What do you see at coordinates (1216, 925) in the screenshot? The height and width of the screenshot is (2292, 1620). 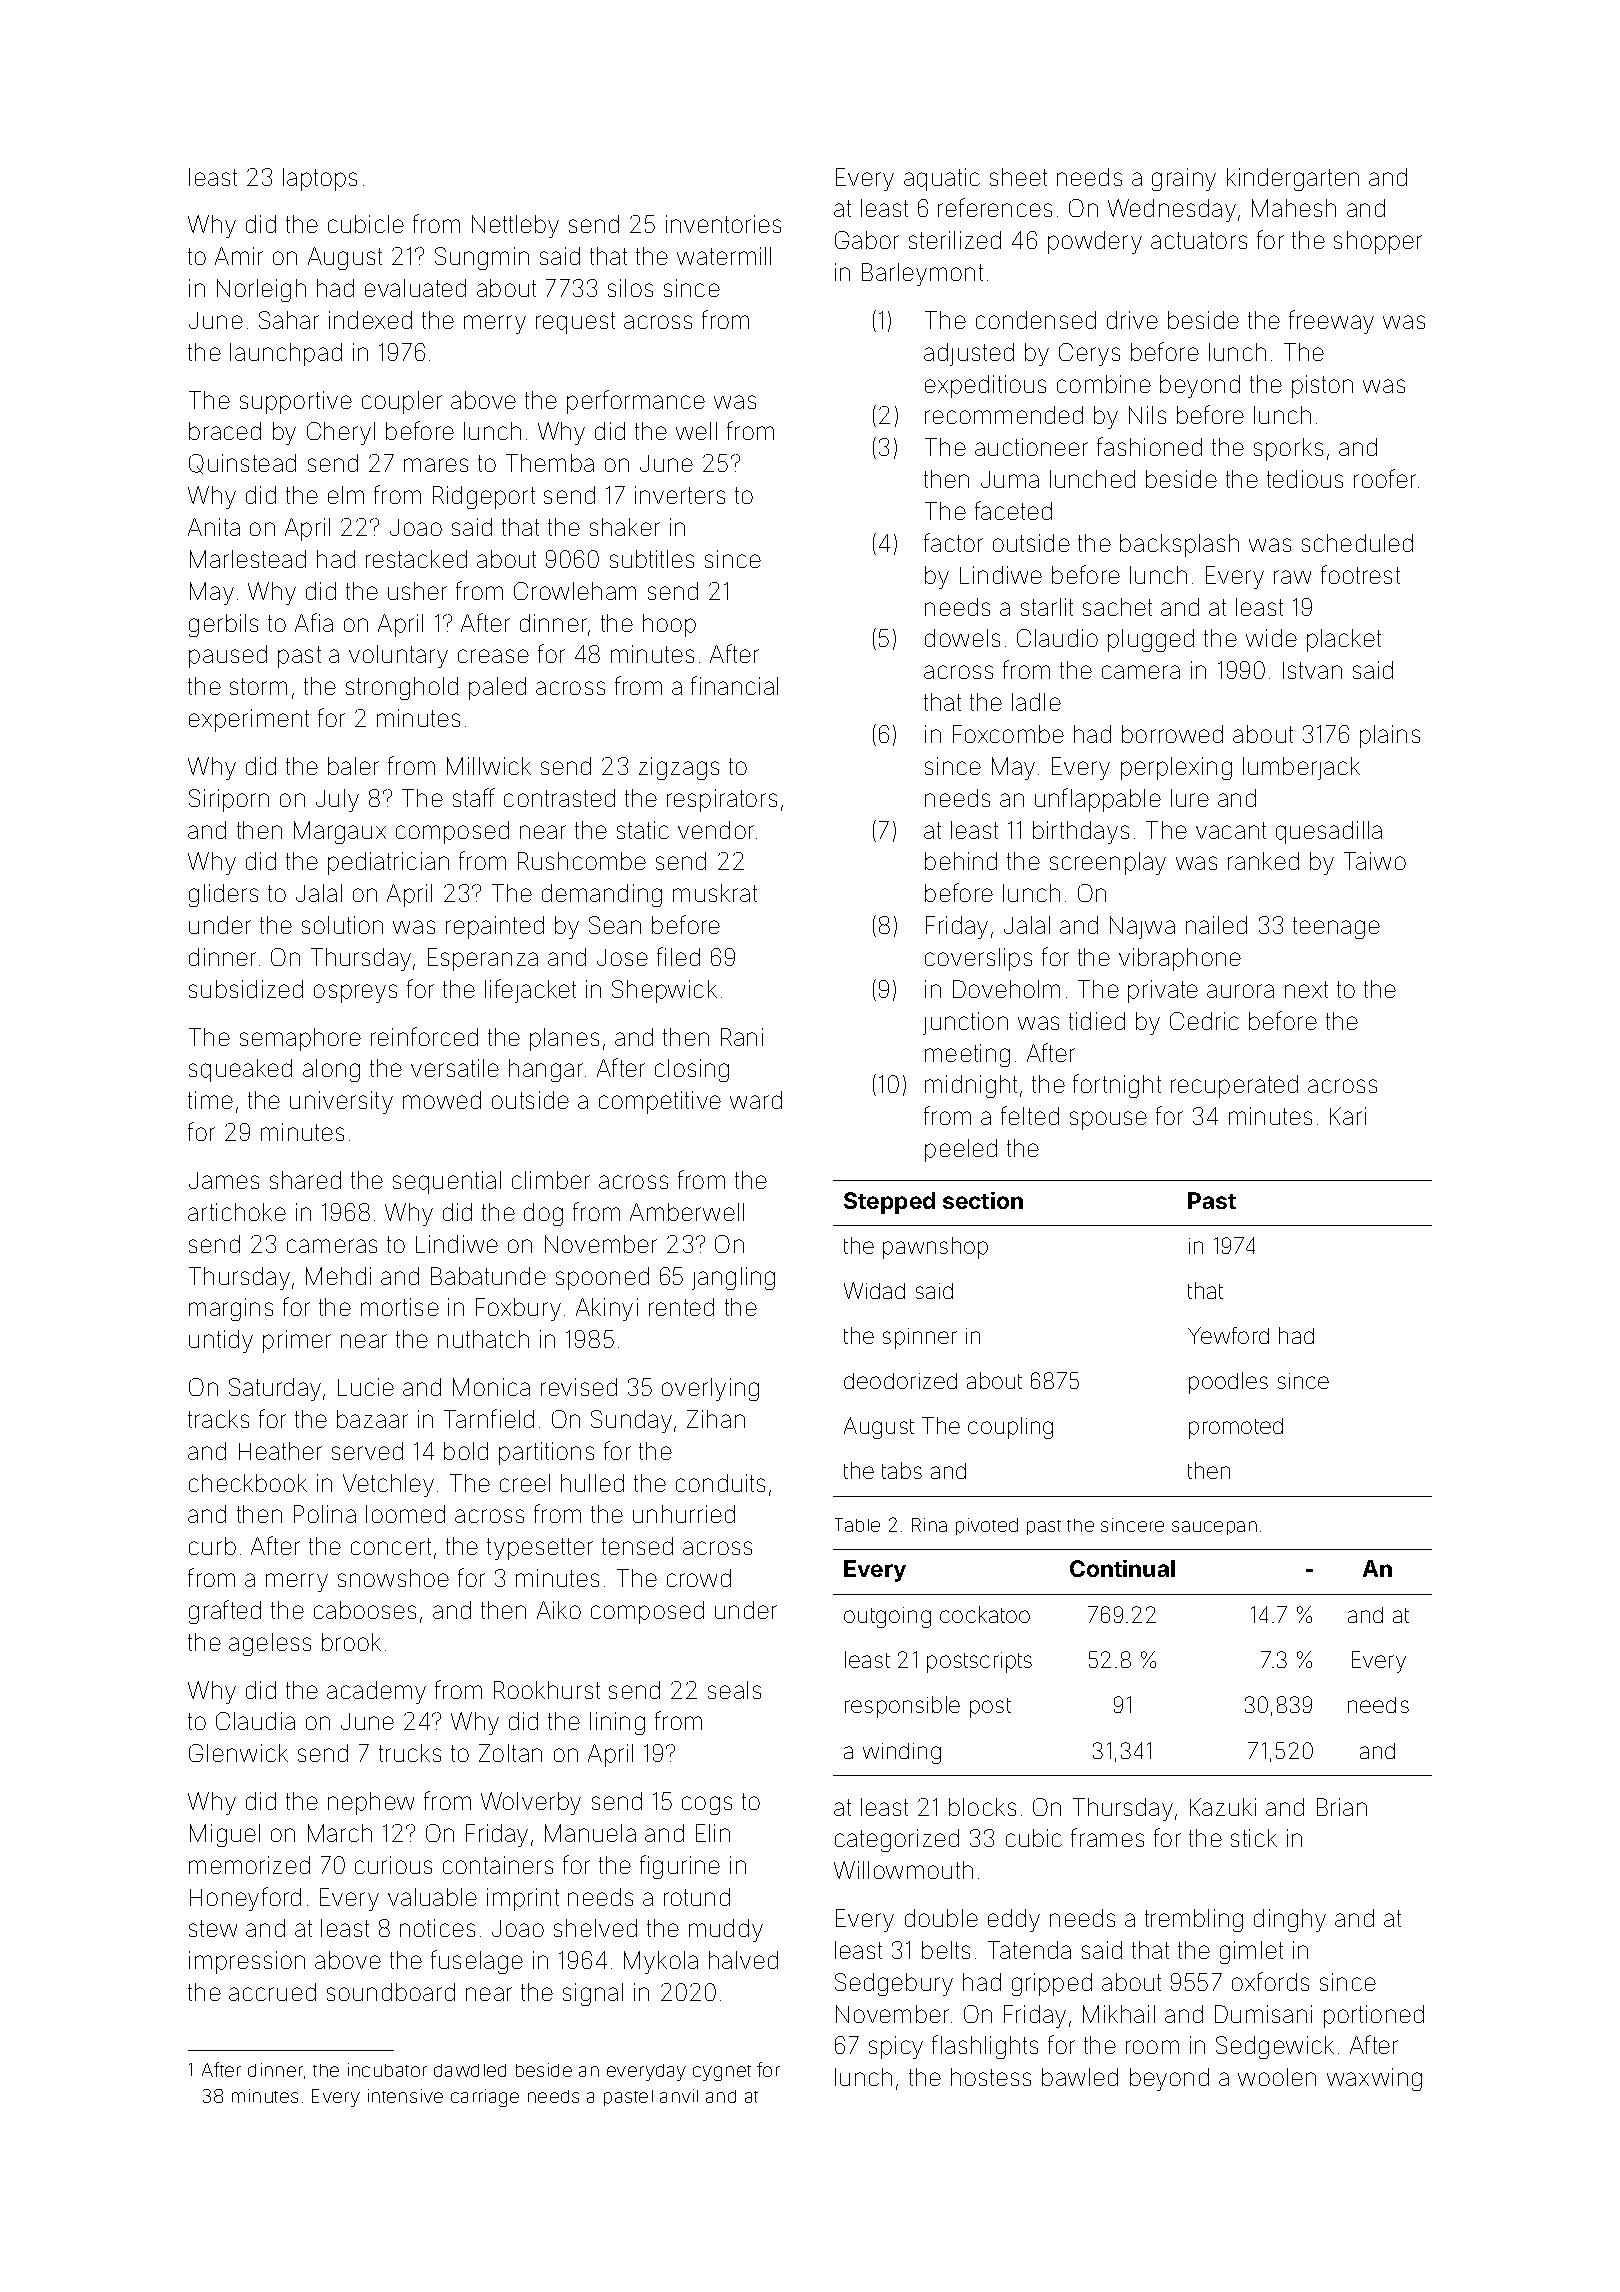 I see `nailed` at bounding box center [1216, 925].
